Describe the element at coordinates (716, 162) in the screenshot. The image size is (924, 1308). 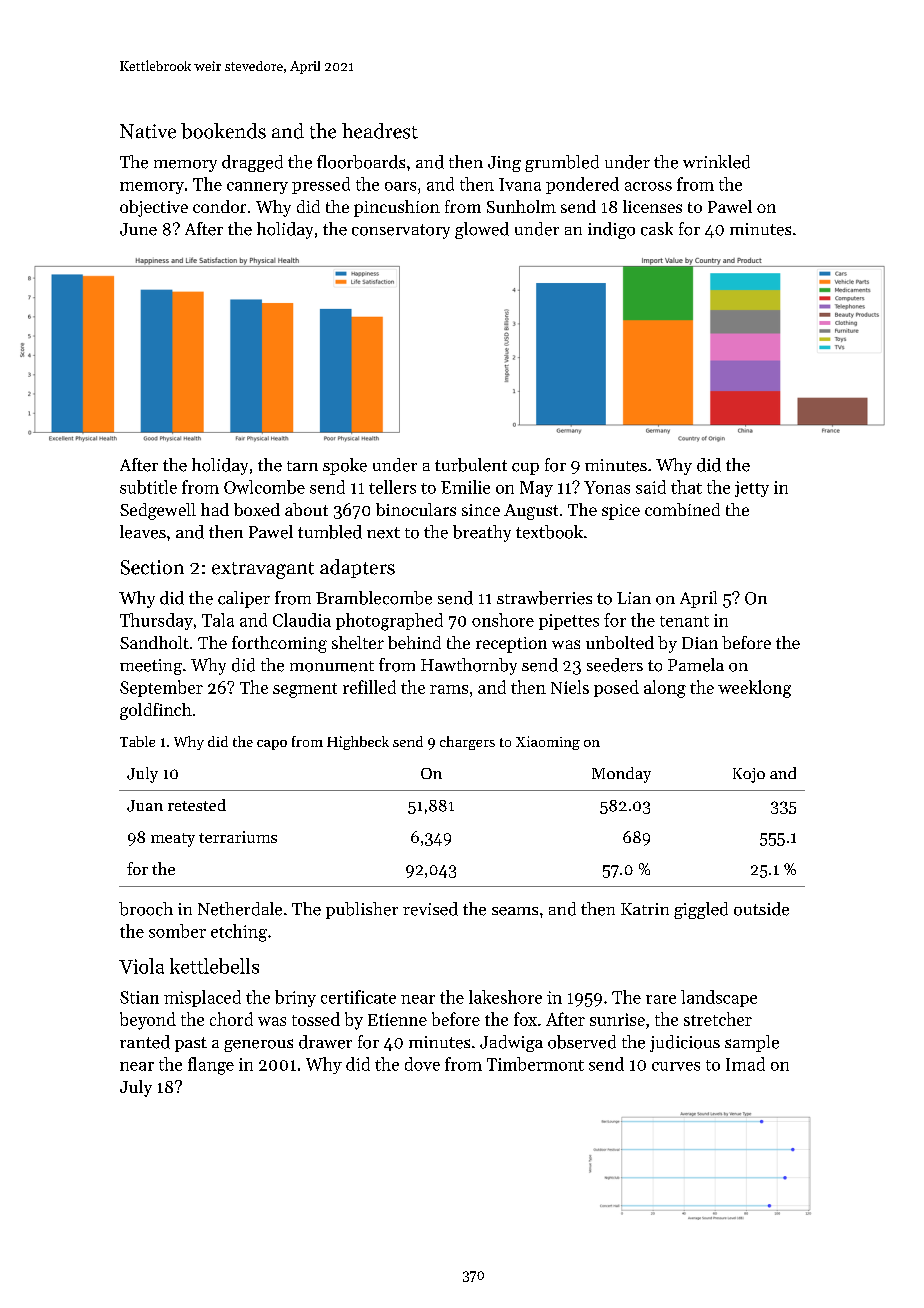
I see `wrinkled` at that location.
